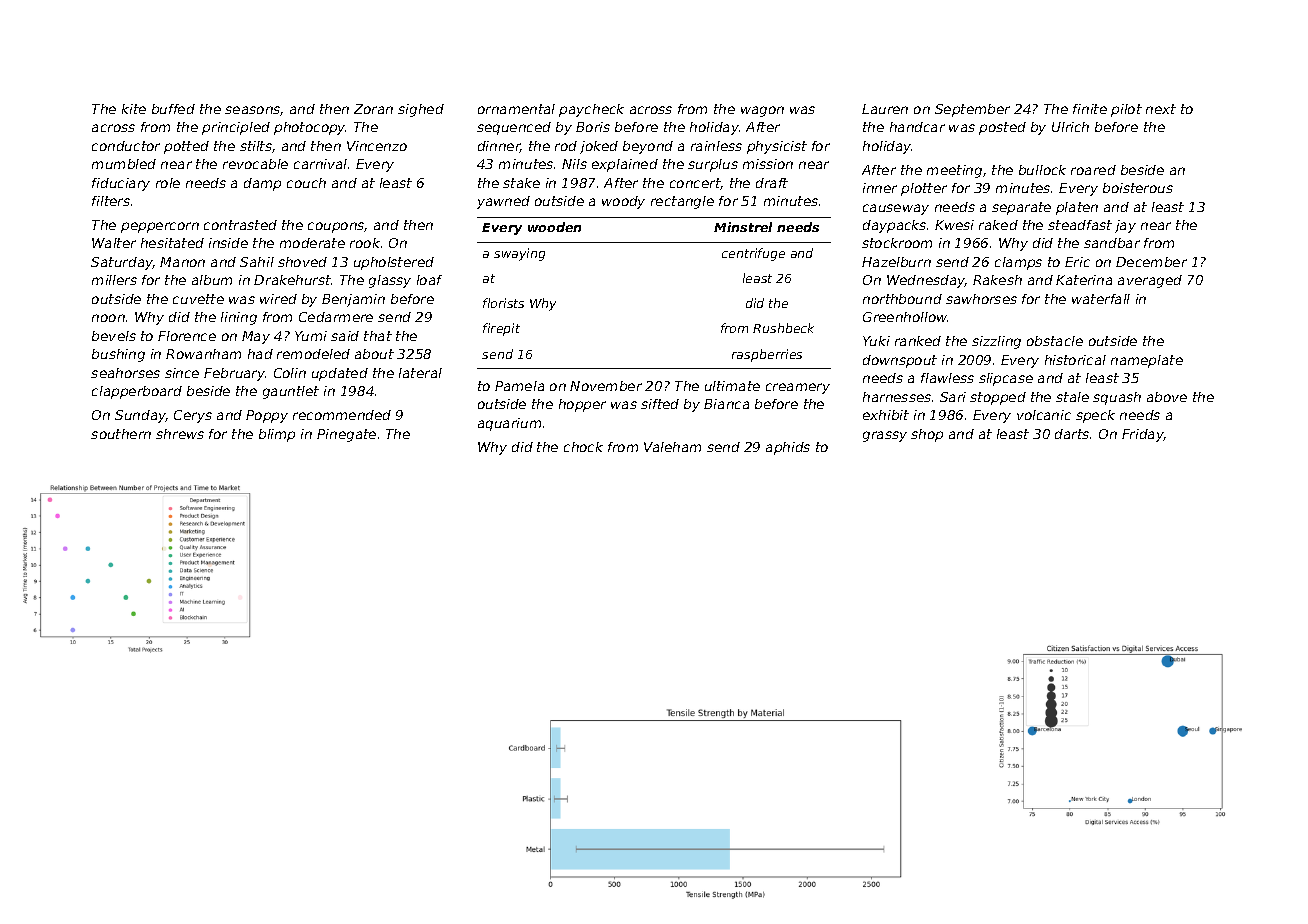  I want to click on swaying, so click(519, 254).
